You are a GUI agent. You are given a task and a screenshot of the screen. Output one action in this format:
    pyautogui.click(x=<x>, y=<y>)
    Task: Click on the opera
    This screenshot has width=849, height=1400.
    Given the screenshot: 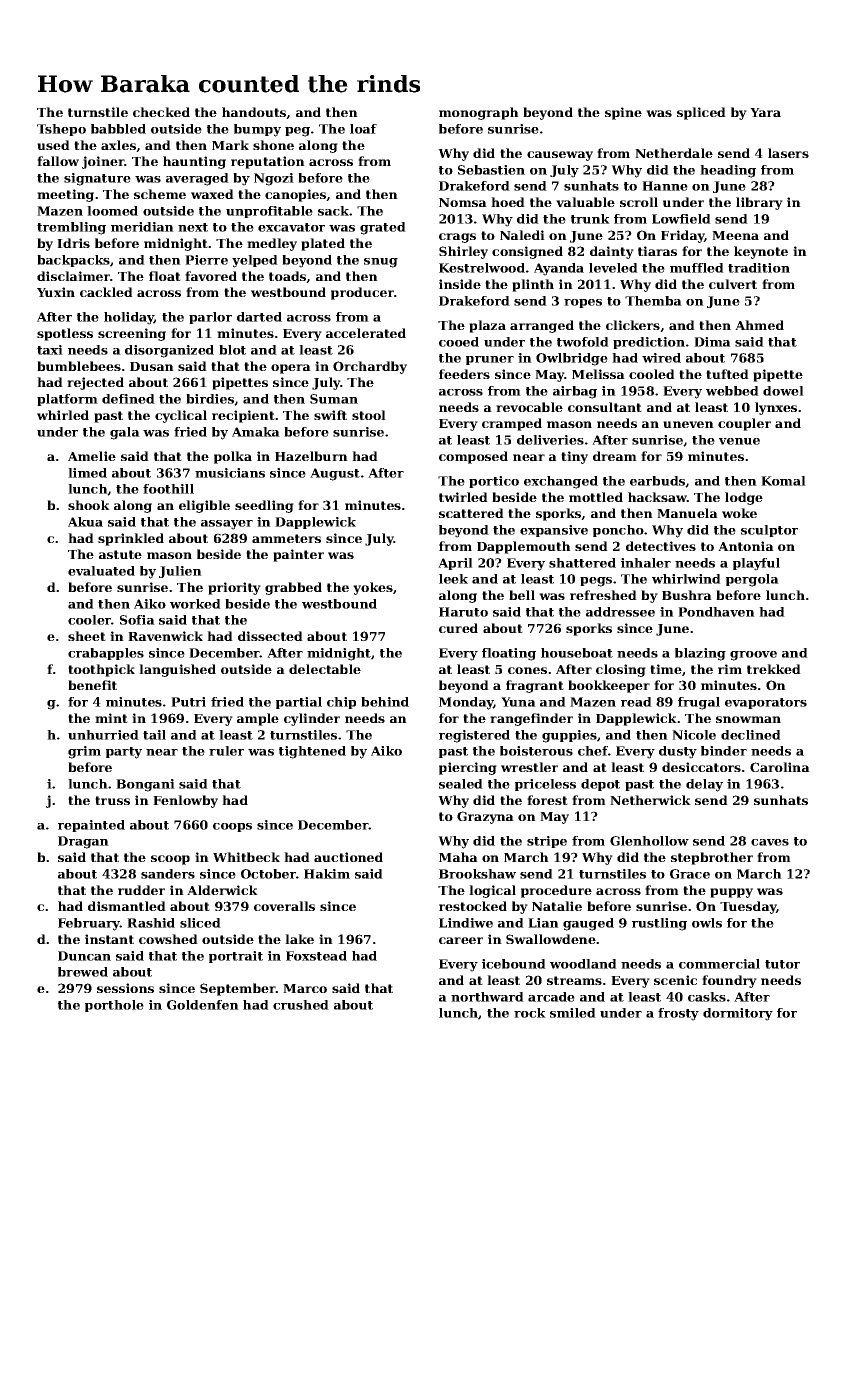 What is the action you would take?
    pyautogui.click(x=291, y=369)
